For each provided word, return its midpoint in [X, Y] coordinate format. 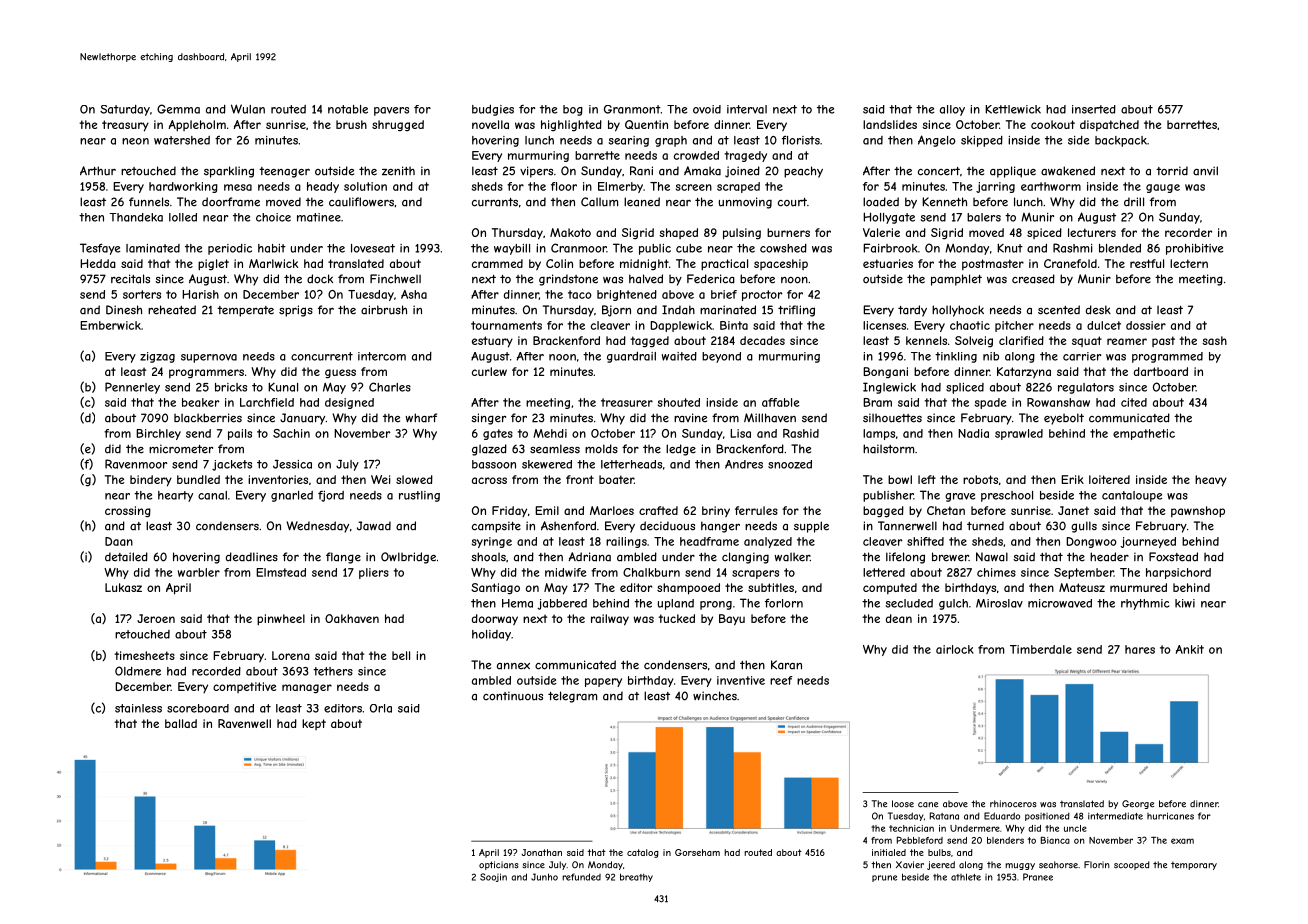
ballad [181, 723]
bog [573, 110]
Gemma [178, 109]
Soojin [493, 877]
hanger [720, 527]
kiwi [1185, 603]
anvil [1205, 170]
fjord [331, 496]
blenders [1005, 840]
